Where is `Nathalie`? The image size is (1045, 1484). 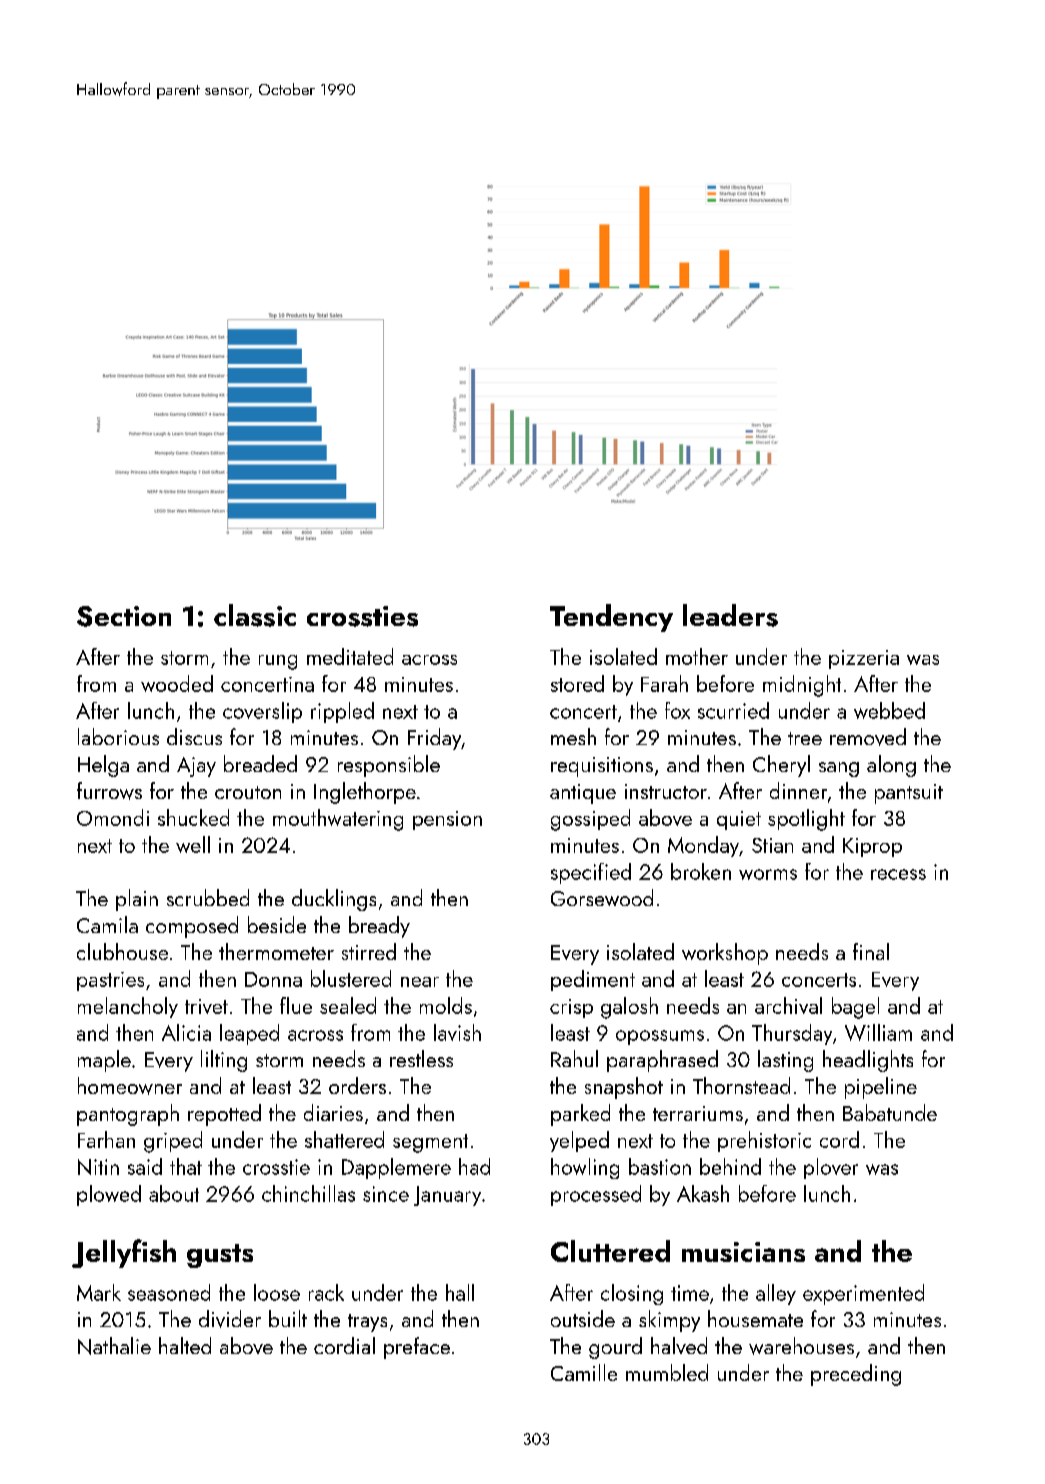
Nathalie is located at coordinates (114, 1346).
